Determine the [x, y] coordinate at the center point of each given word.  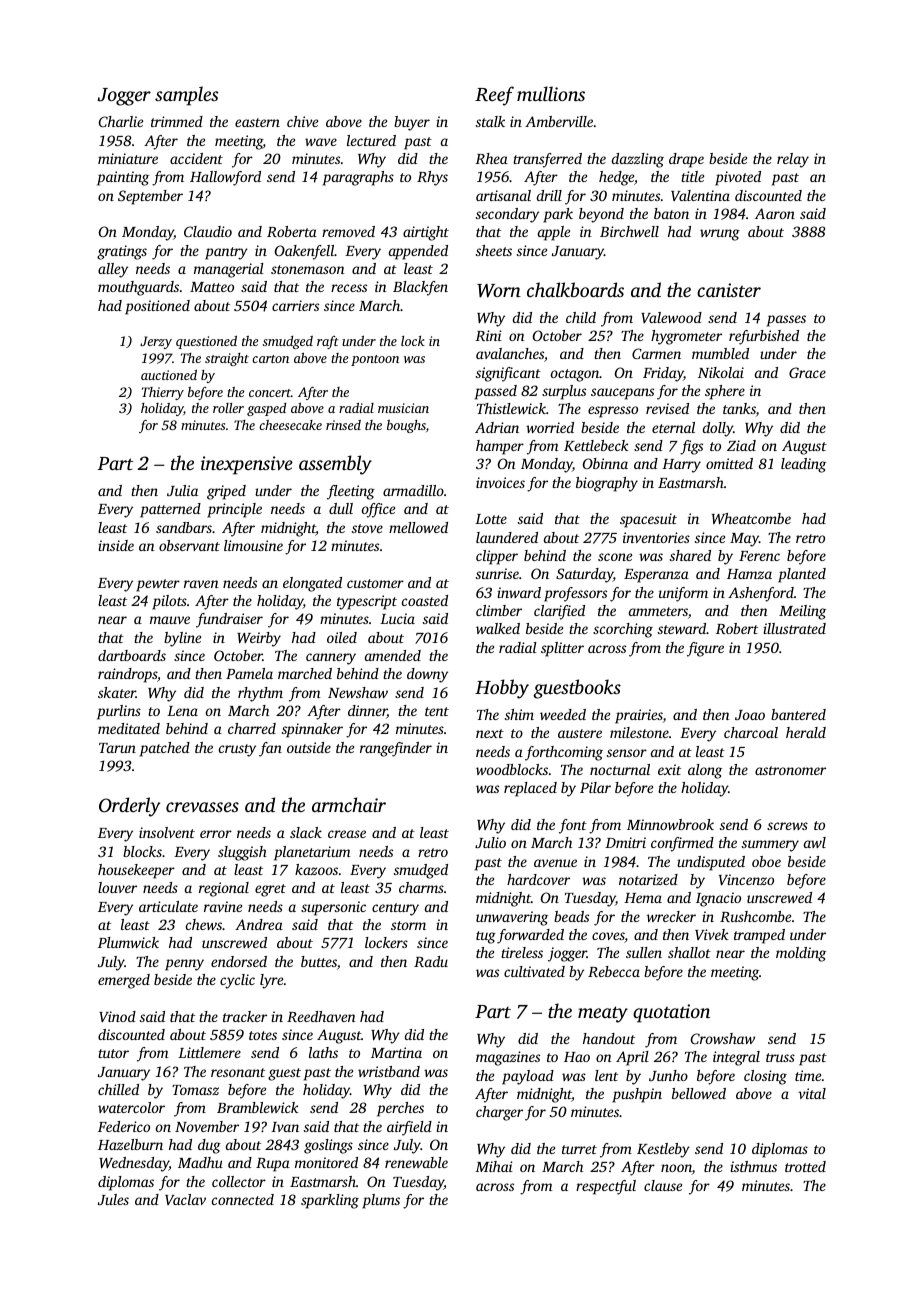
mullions [551, 93]
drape [686, 160]
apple [554, 233]
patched [165, 749]
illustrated [794, 628]
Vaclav [185, 1199]
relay [793, 160]
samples [186, 96]
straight [227, 359]
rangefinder [396, 749]
